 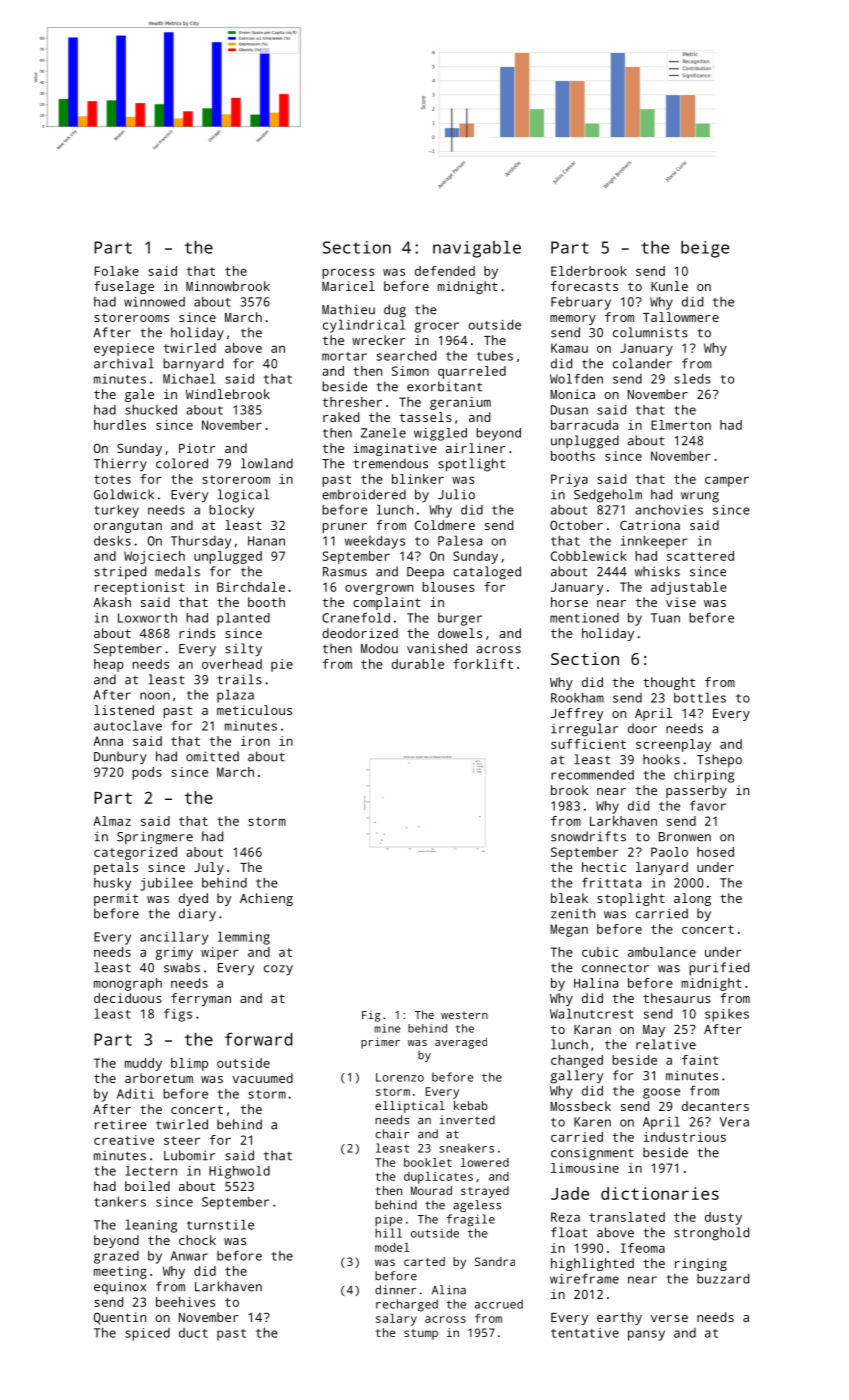 I want to click on sufficient, so click(x=588, y=744).
